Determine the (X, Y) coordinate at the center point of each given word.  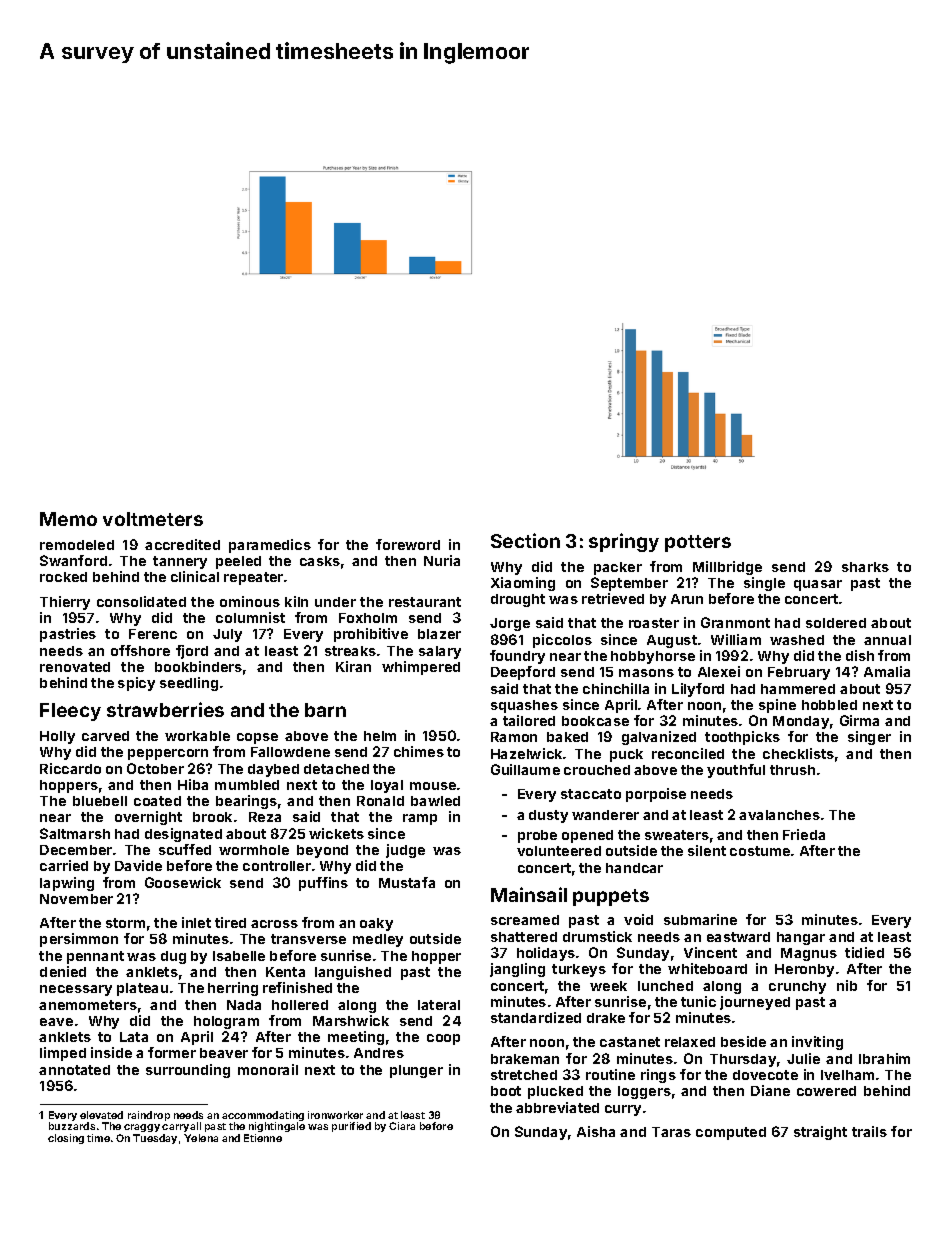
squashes (524, 706)
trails (869, 1131)
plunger (416, 1071)
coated (157, 801)
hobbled (829, 705)
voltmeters (153, 519)
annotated (74, 1070)
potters (698, 543)
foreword (408, 544)
